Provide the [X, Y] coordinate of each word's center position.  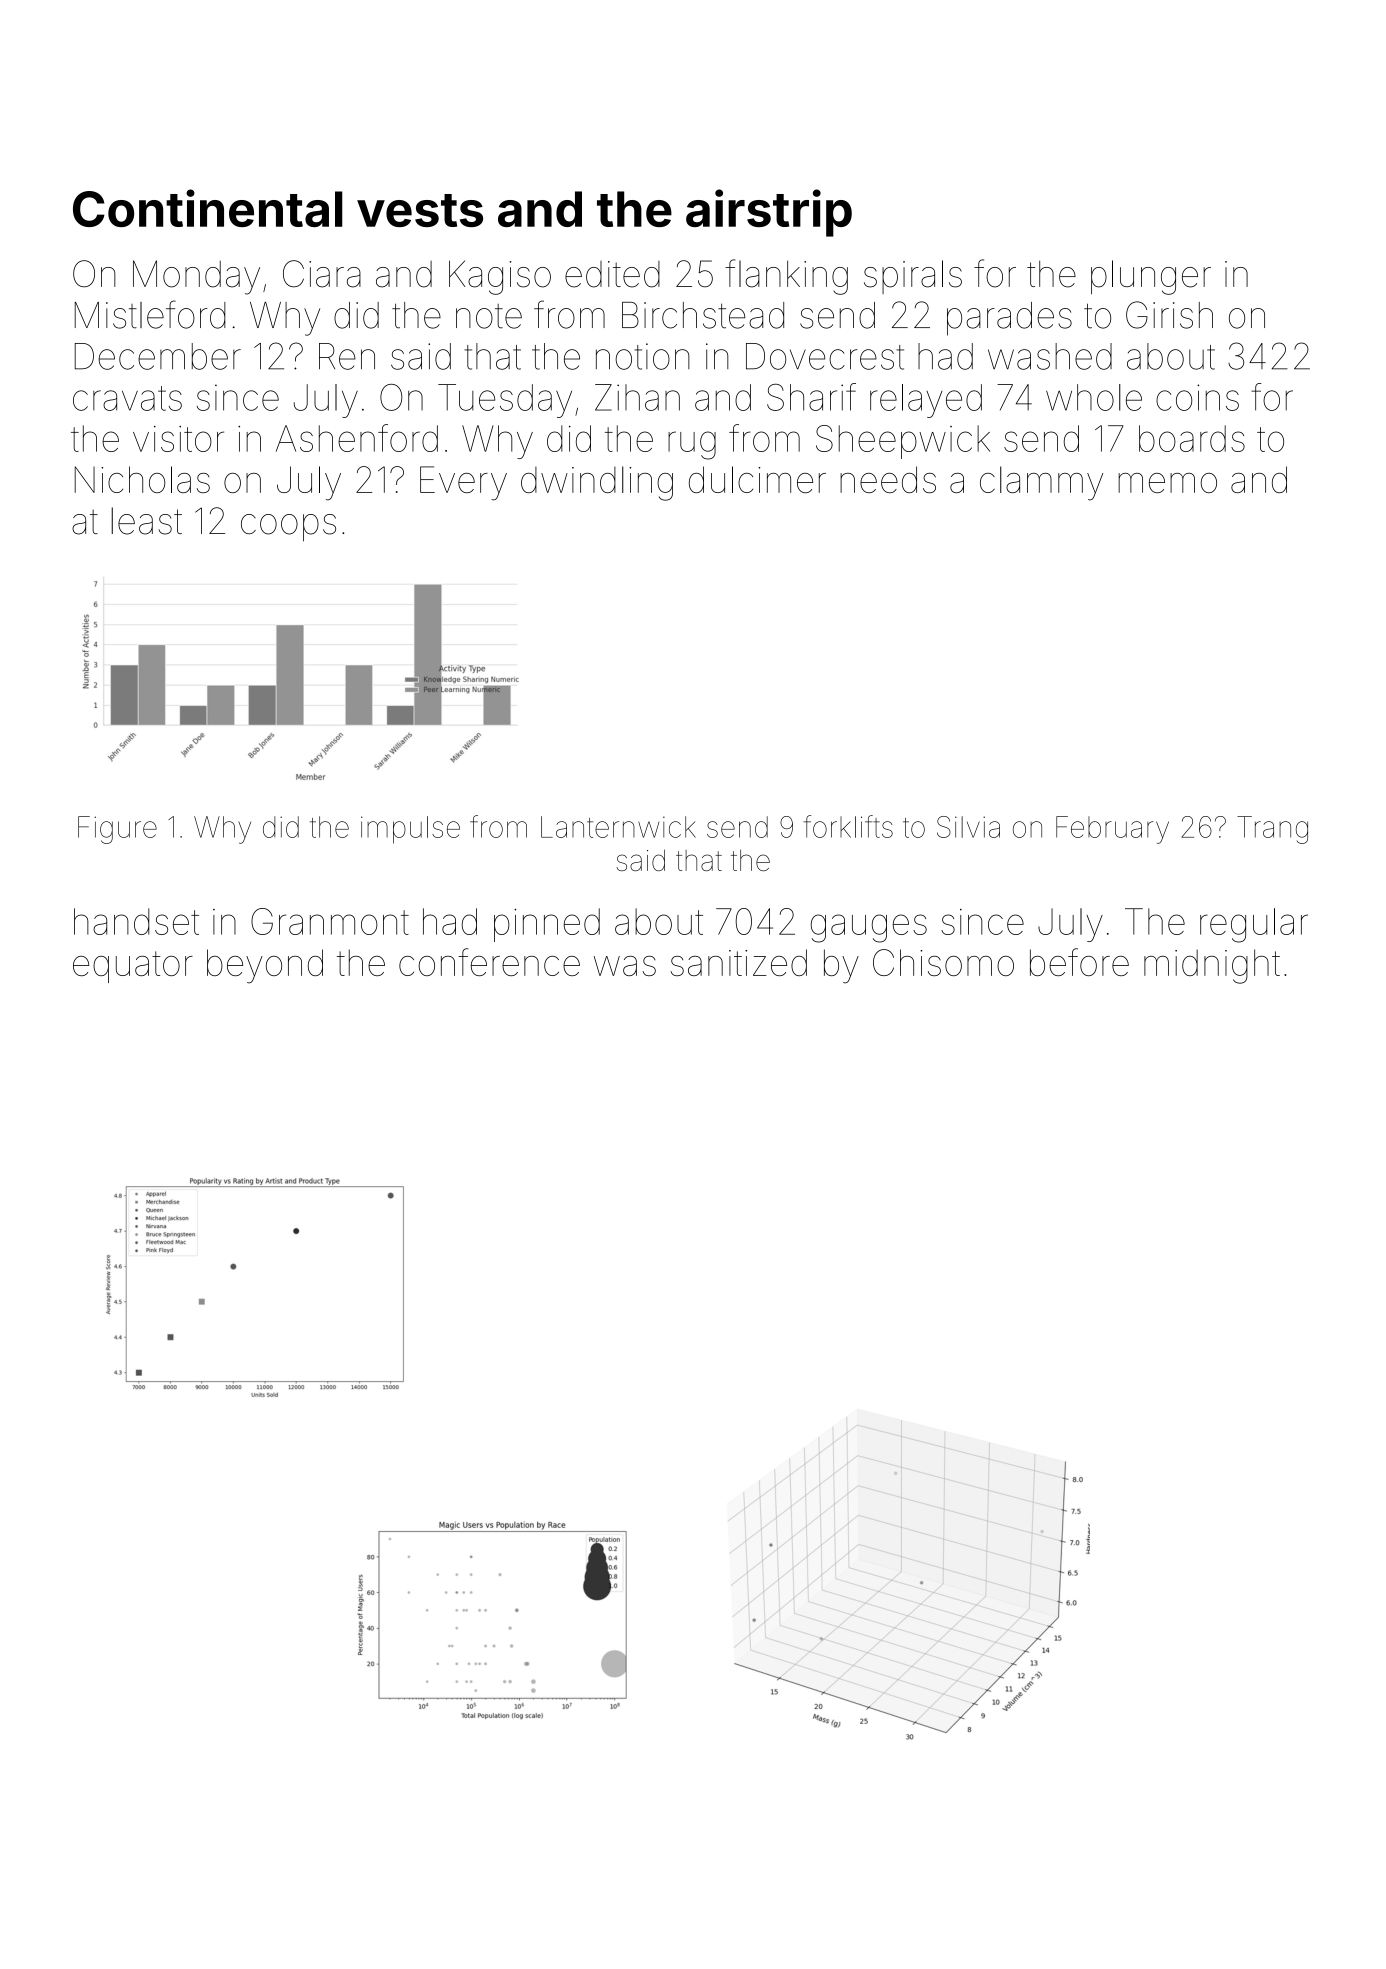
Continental [208, 208]
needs [888, 479]
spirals [913, 277]
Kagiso [500, 277]
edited [612, 274]
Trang [1272, 830]
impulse [410, 830]
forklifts [848, 826]
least [146, 521]
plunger [1151, 277]
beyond [265, 966]
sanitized [739, 962]
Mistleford [150, 314]
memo [1167, 483]
